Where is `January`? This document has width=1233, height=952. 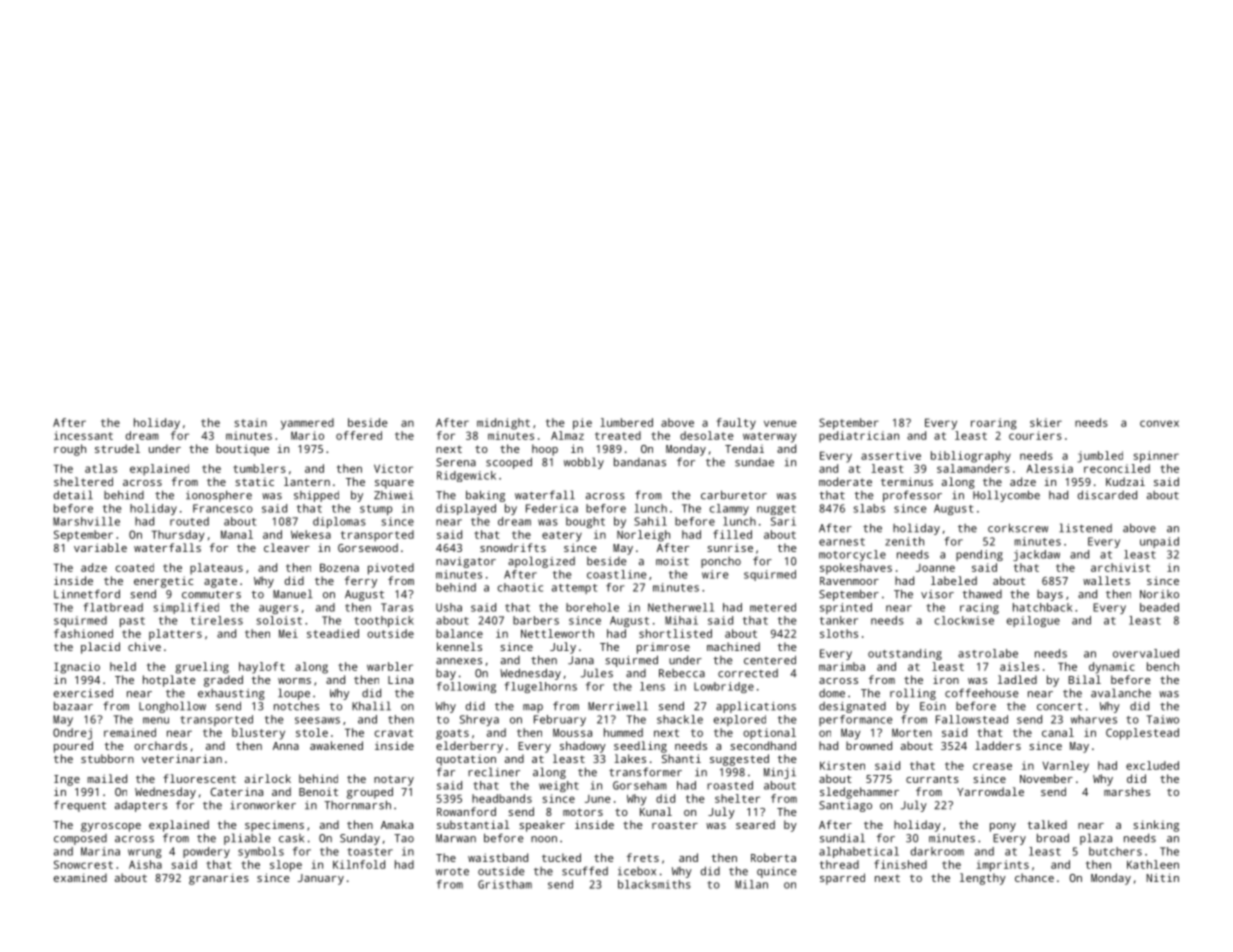 January is located at coordinates (321, 879).
